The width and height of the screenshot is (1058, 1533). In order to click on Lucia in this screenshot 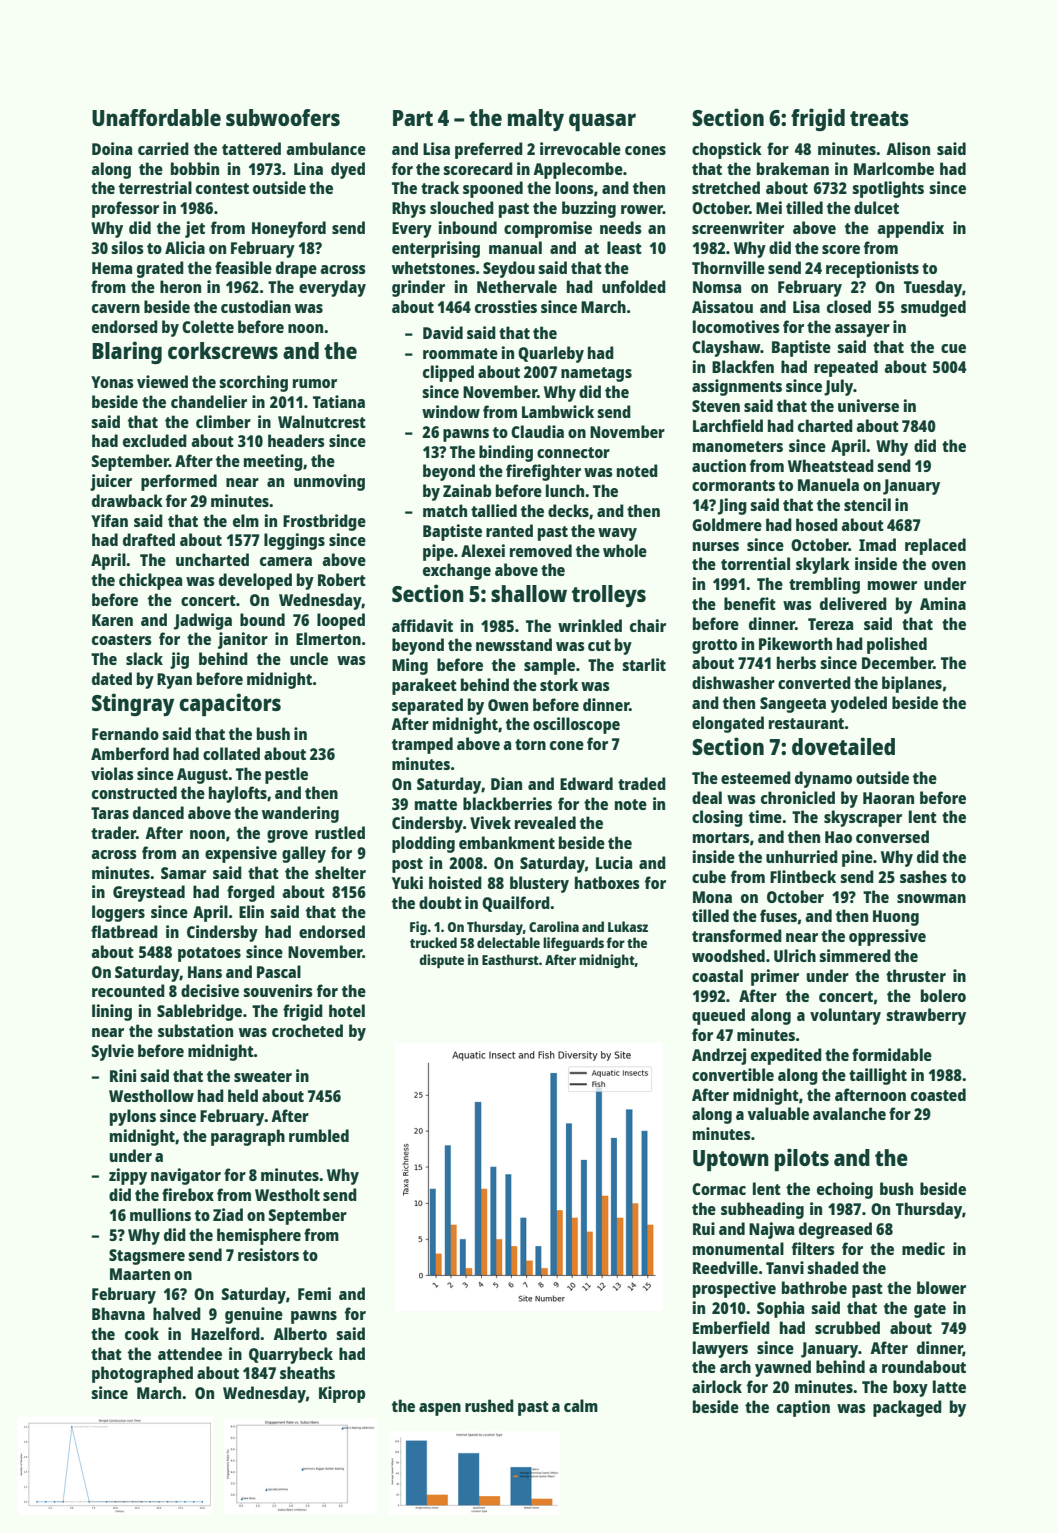, I will do `click(614, 862)`.
